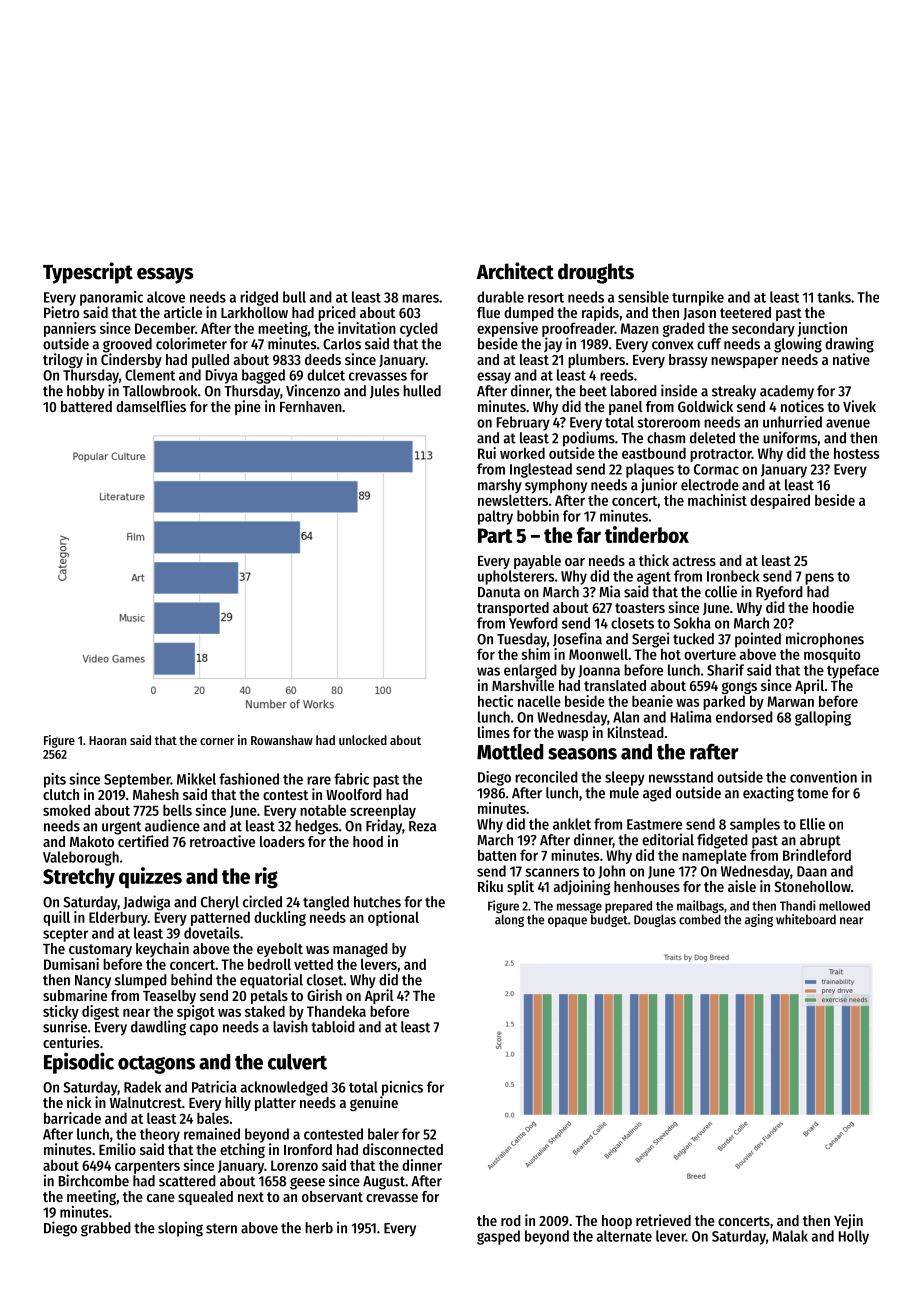 Image resolution: width=924 pixels, height=1308 pixels. Describe the element at coordinates (210, 361) in the screenshot. I see `pulled` at that location.
